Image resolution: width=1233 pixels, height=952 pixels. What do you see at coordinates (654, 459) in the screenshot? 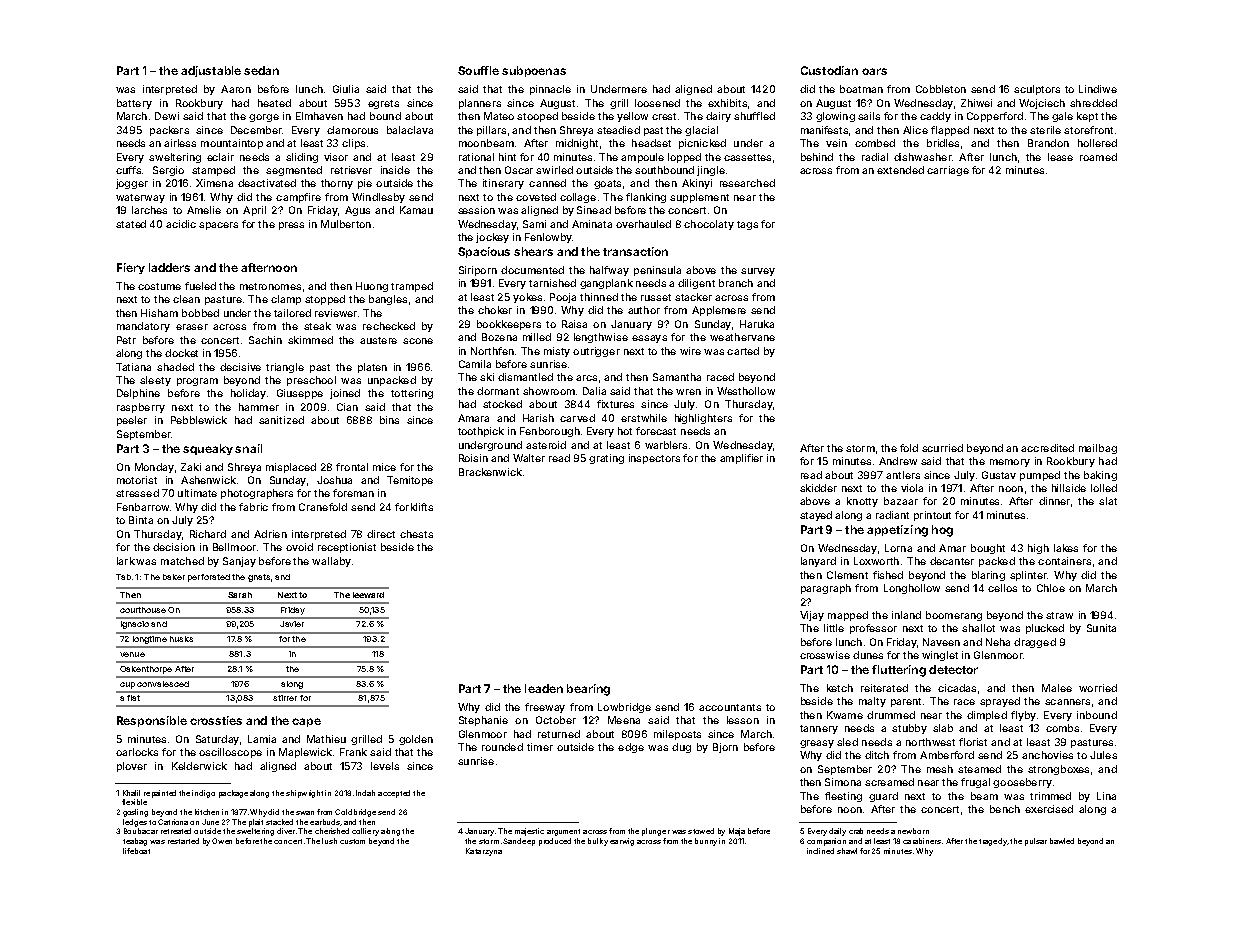
I see `inspectors` at bounding box center [654, 459].
